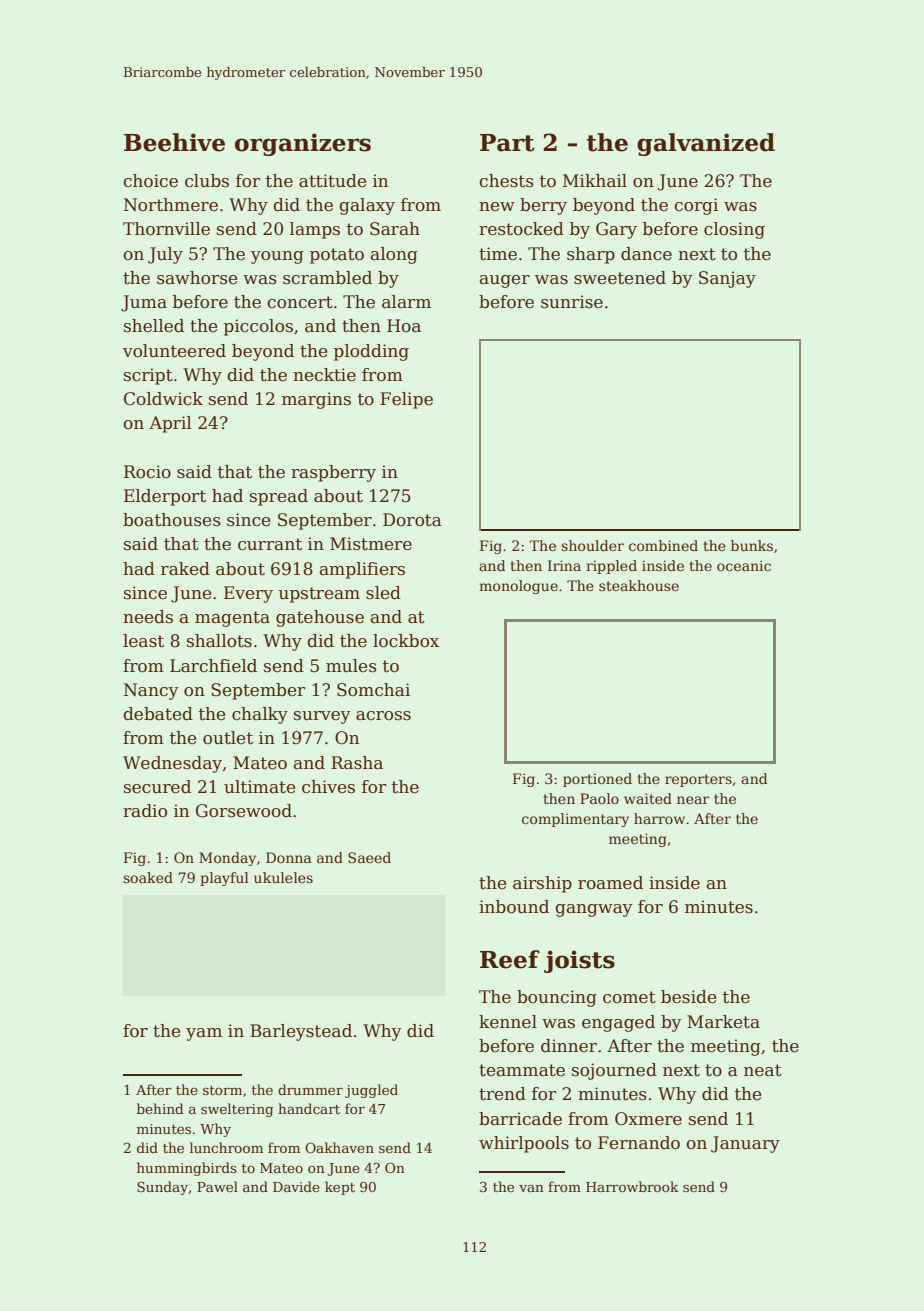 The height and width of the screenshot is (1311, 924). What do you see at coordinates (595, 181) in the screenshot?
I see `Mikhail` at bounding box center [595, 181].
